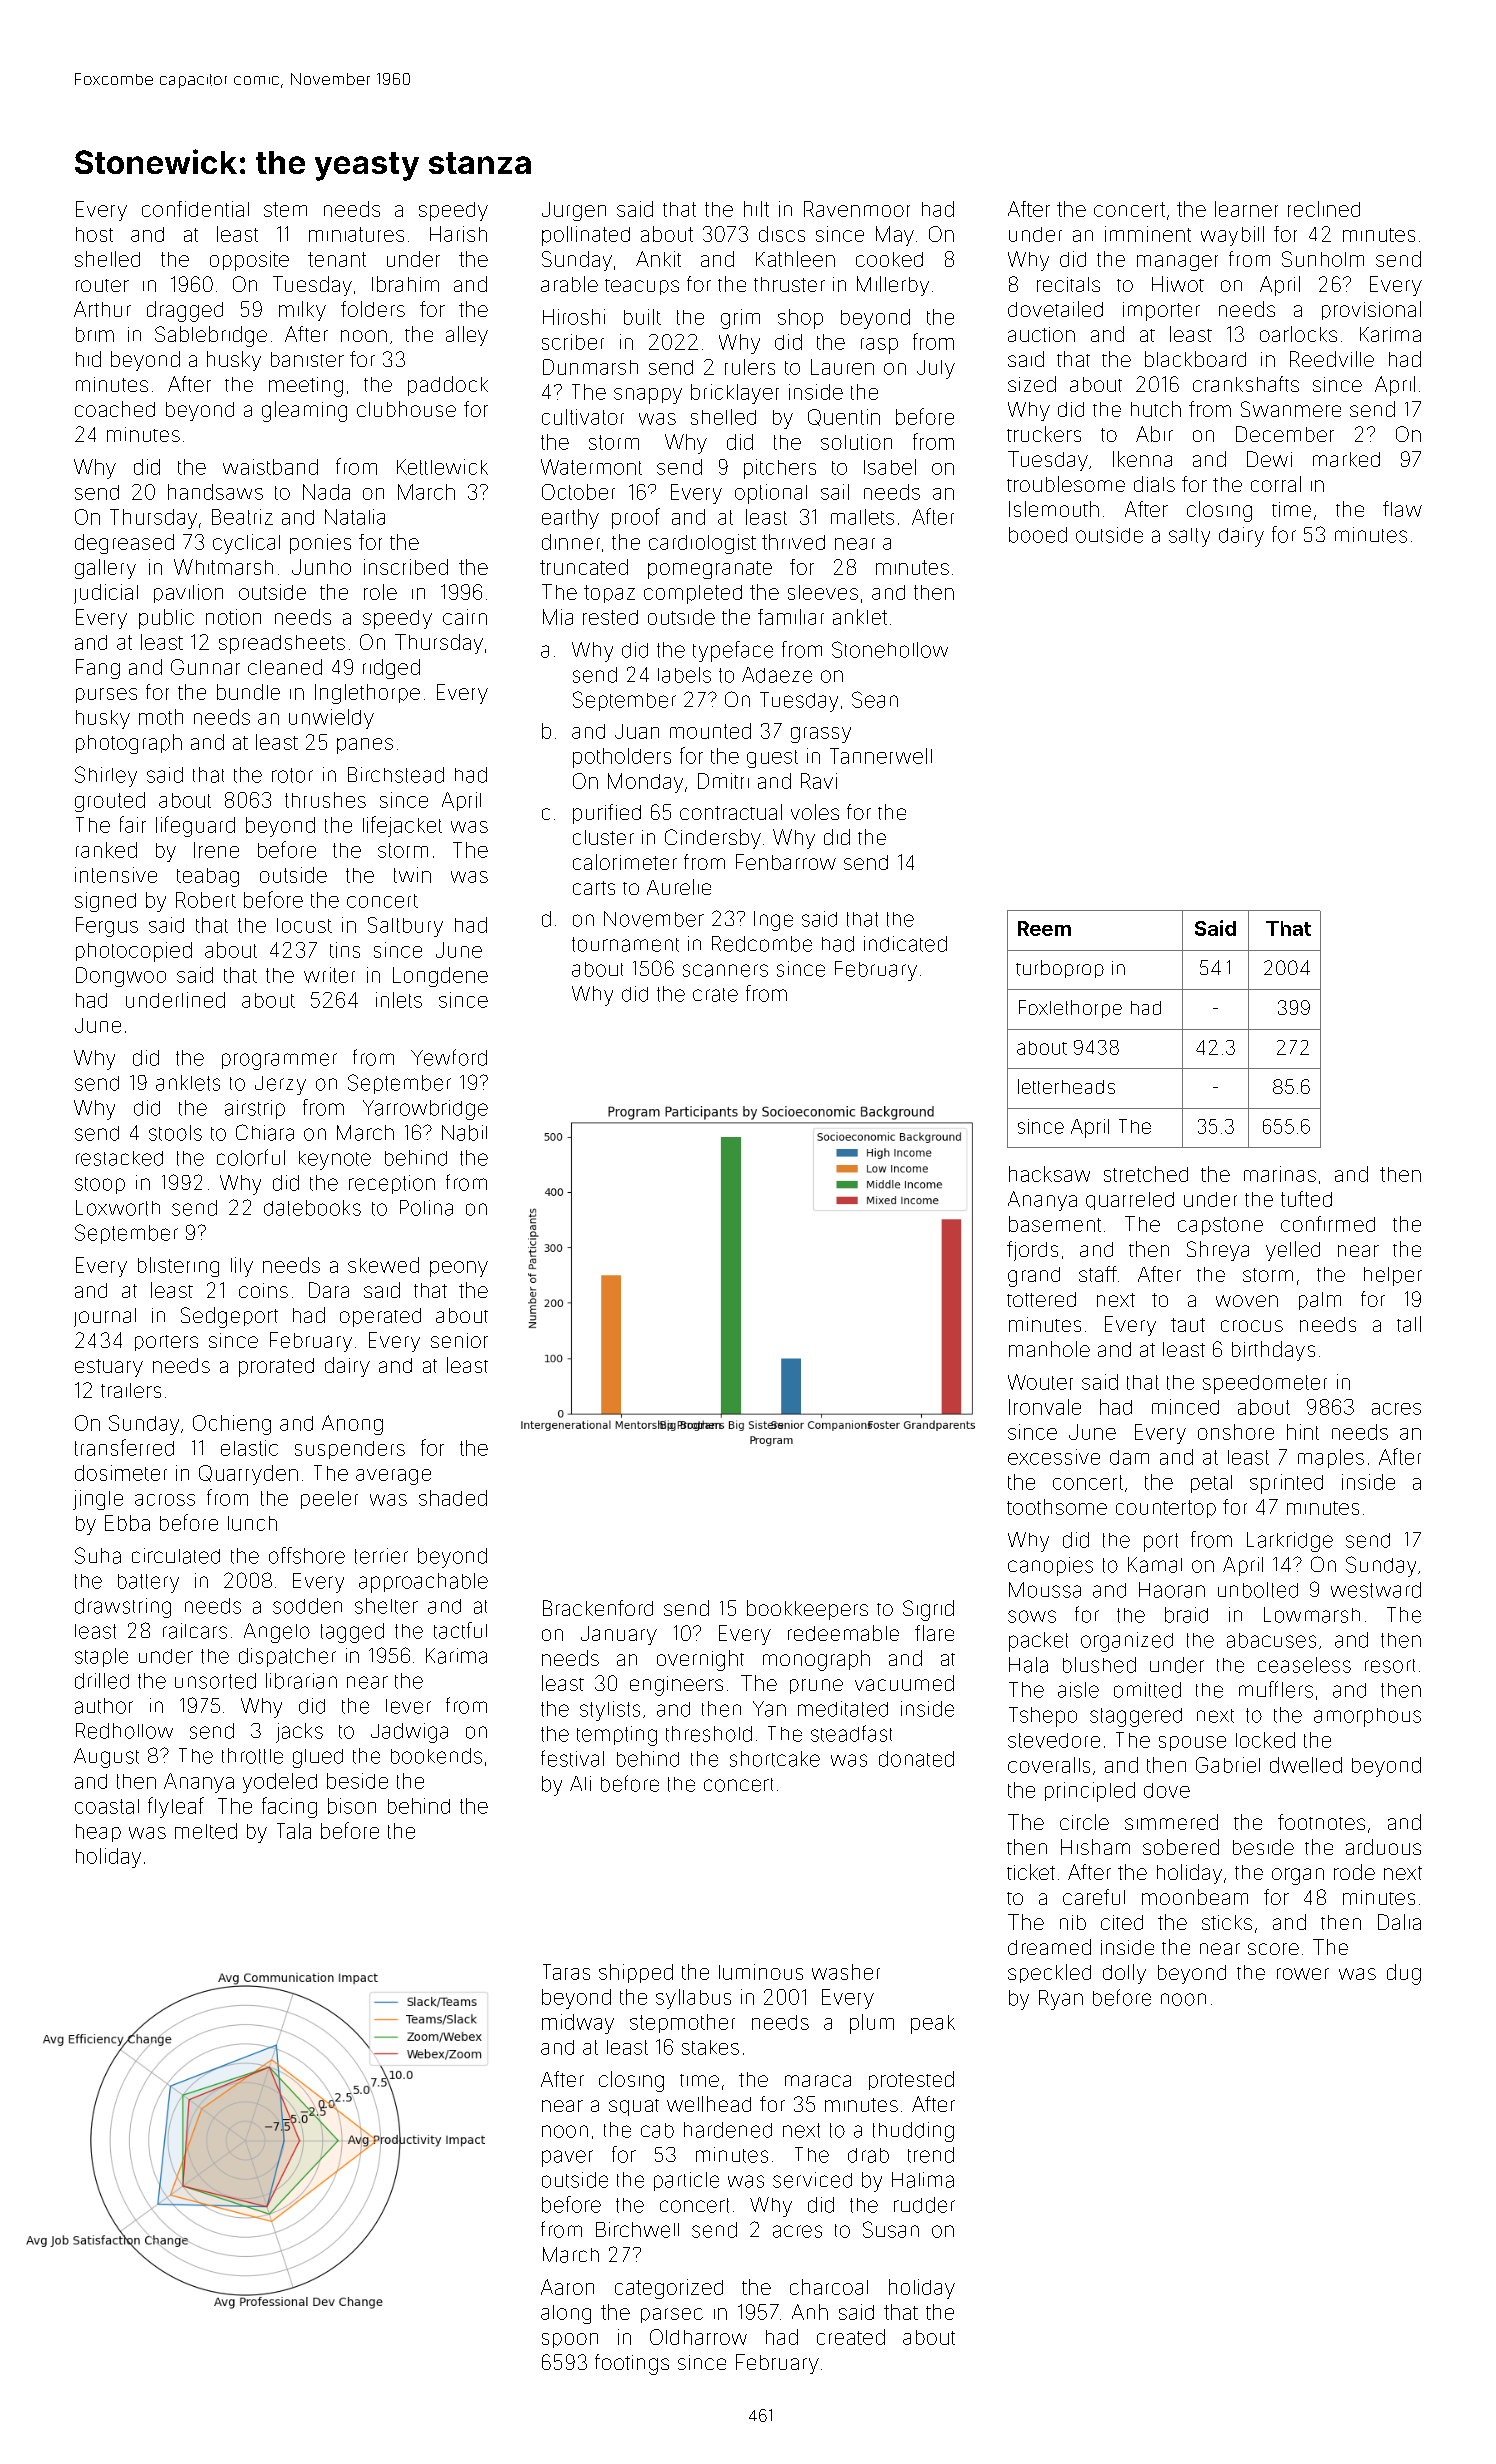  Describe the element at coordinates (1246, 209) in the page. I see `learner` at that location.
